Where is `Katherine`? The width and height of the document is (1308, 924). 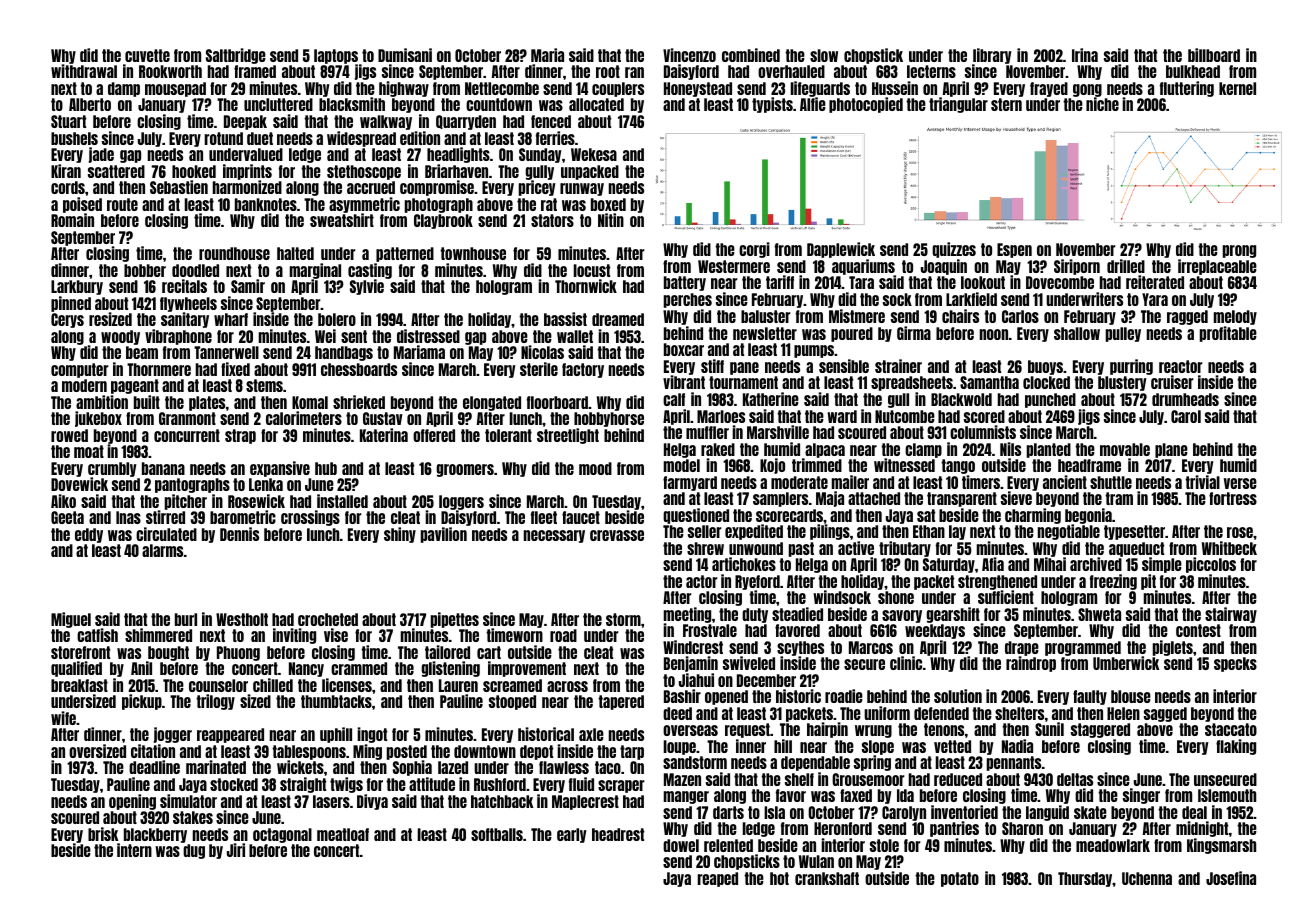 Katherine is located at coordinates (771, 399).
